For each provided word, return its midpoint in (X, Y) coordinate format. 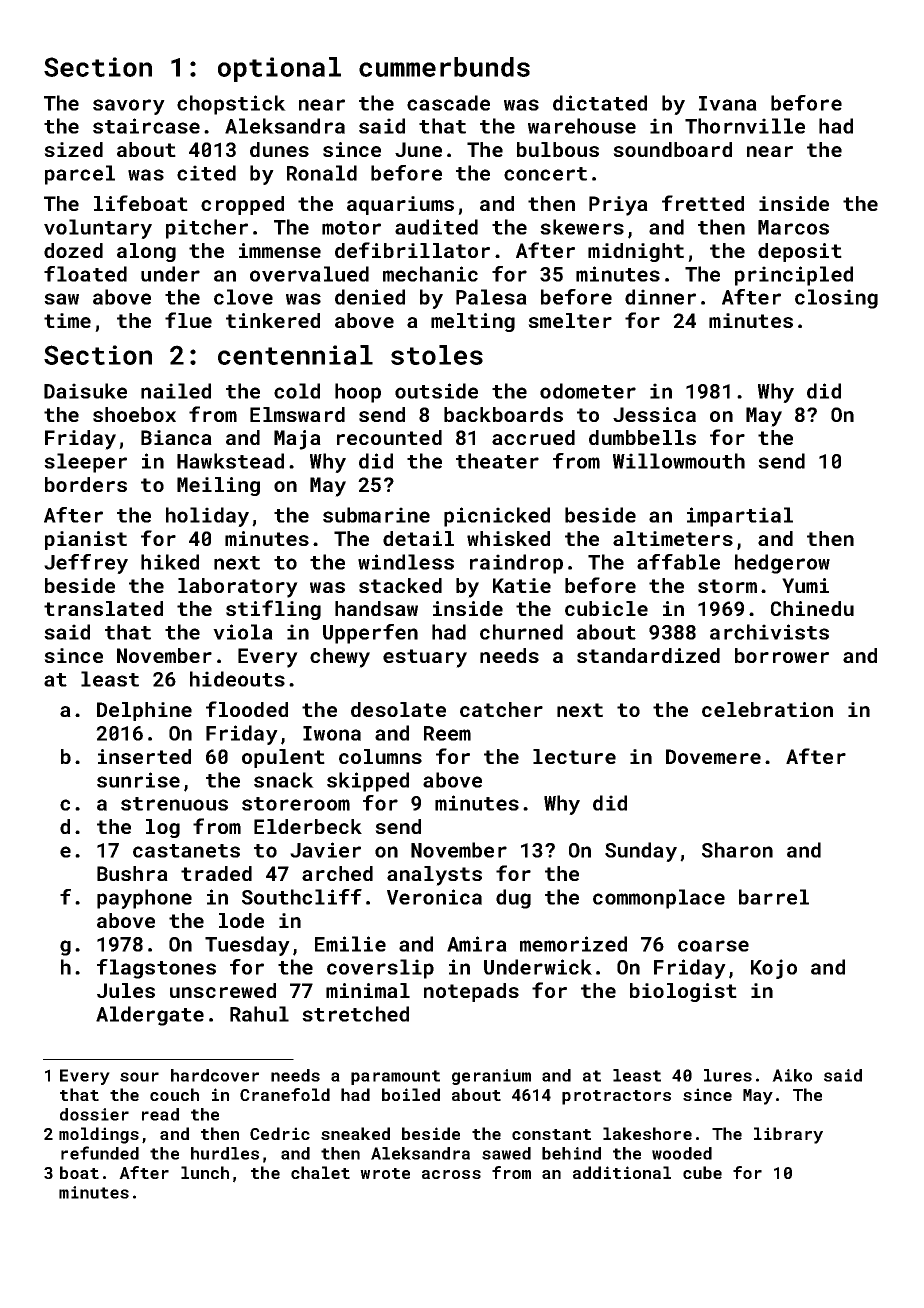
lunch (205, 1172)
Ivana (728, 103)
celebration (767, 709)
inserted (144, 756)
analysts (434, 876)
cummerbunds (444, 67)
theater (497, 461)
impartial (740, 517)
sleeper (85, 463)
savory (129, 107)
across (451, 1174)
